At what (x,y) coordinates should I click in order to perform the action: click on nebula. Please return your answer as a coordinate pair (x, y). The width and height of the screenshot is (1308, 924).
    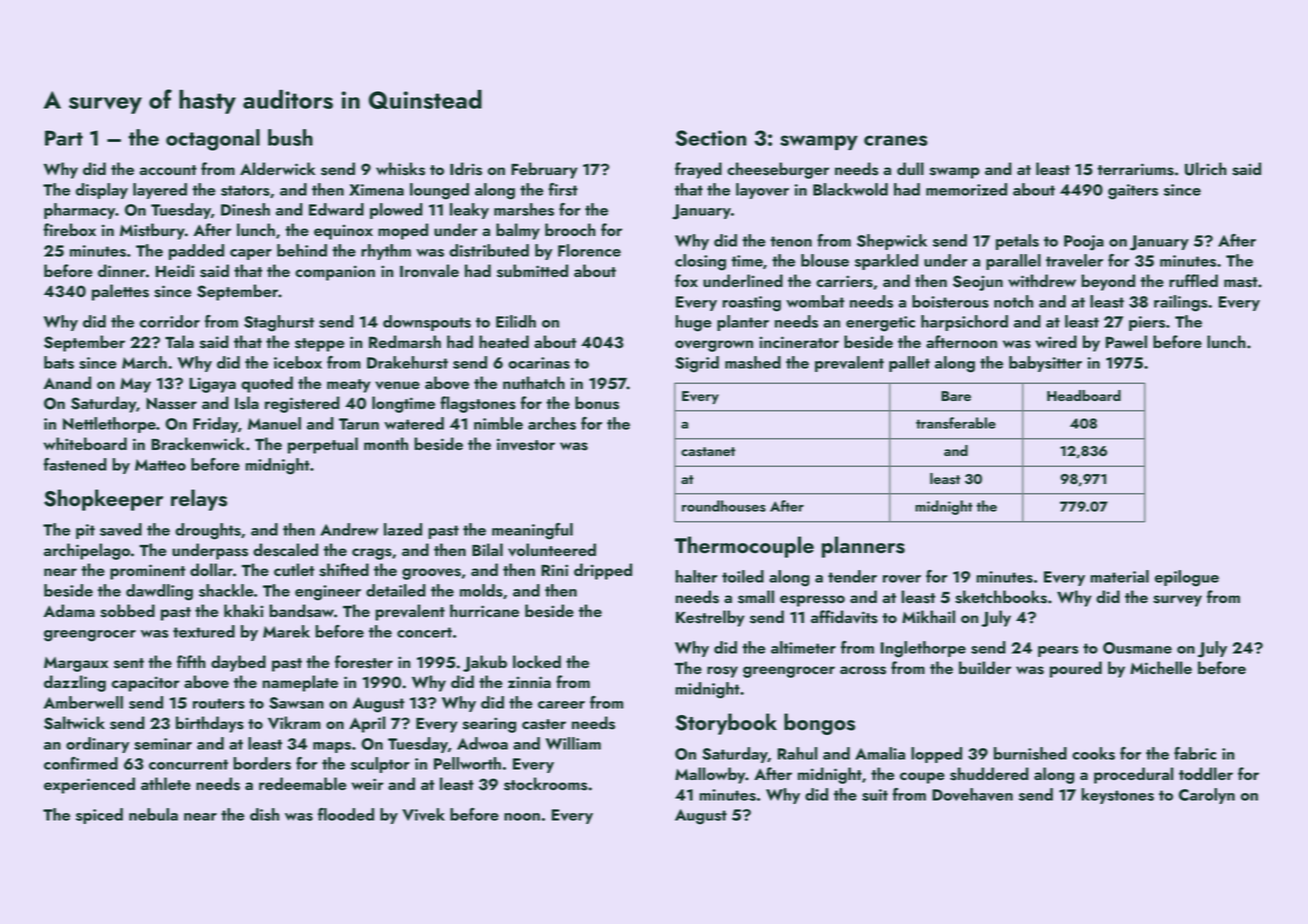
    Looking at the image, I should click on (153, 814).
